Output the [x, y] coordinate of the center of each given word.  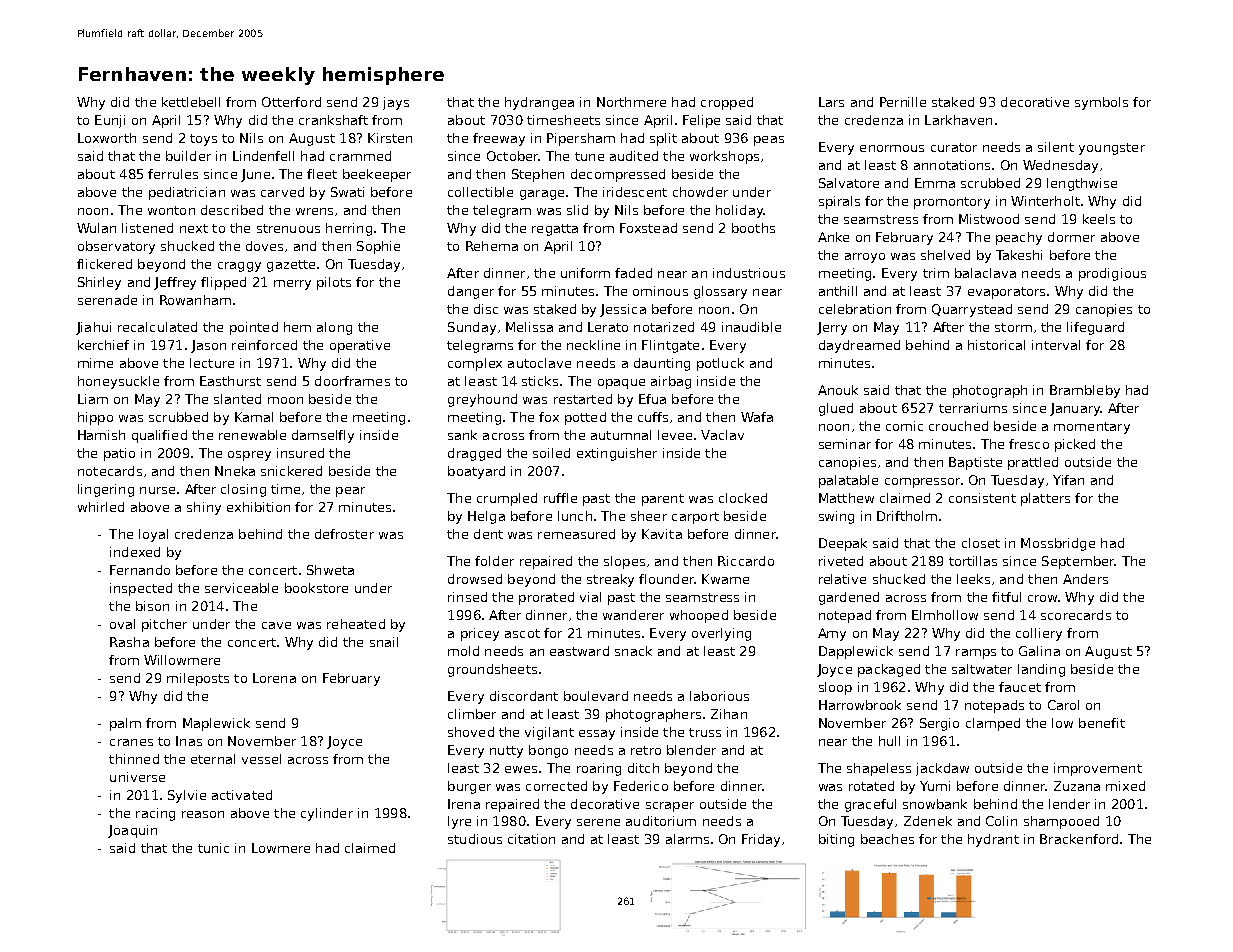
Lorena [274, 678]
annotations [952, 165]
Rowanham [195, 300]
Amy [832, 634]
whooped [699, 616]
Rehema [492, 246]
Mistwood [989, 219]
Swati [347, 192]
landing [1041, 670]
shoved [471, 732]
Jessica [623, 310]
